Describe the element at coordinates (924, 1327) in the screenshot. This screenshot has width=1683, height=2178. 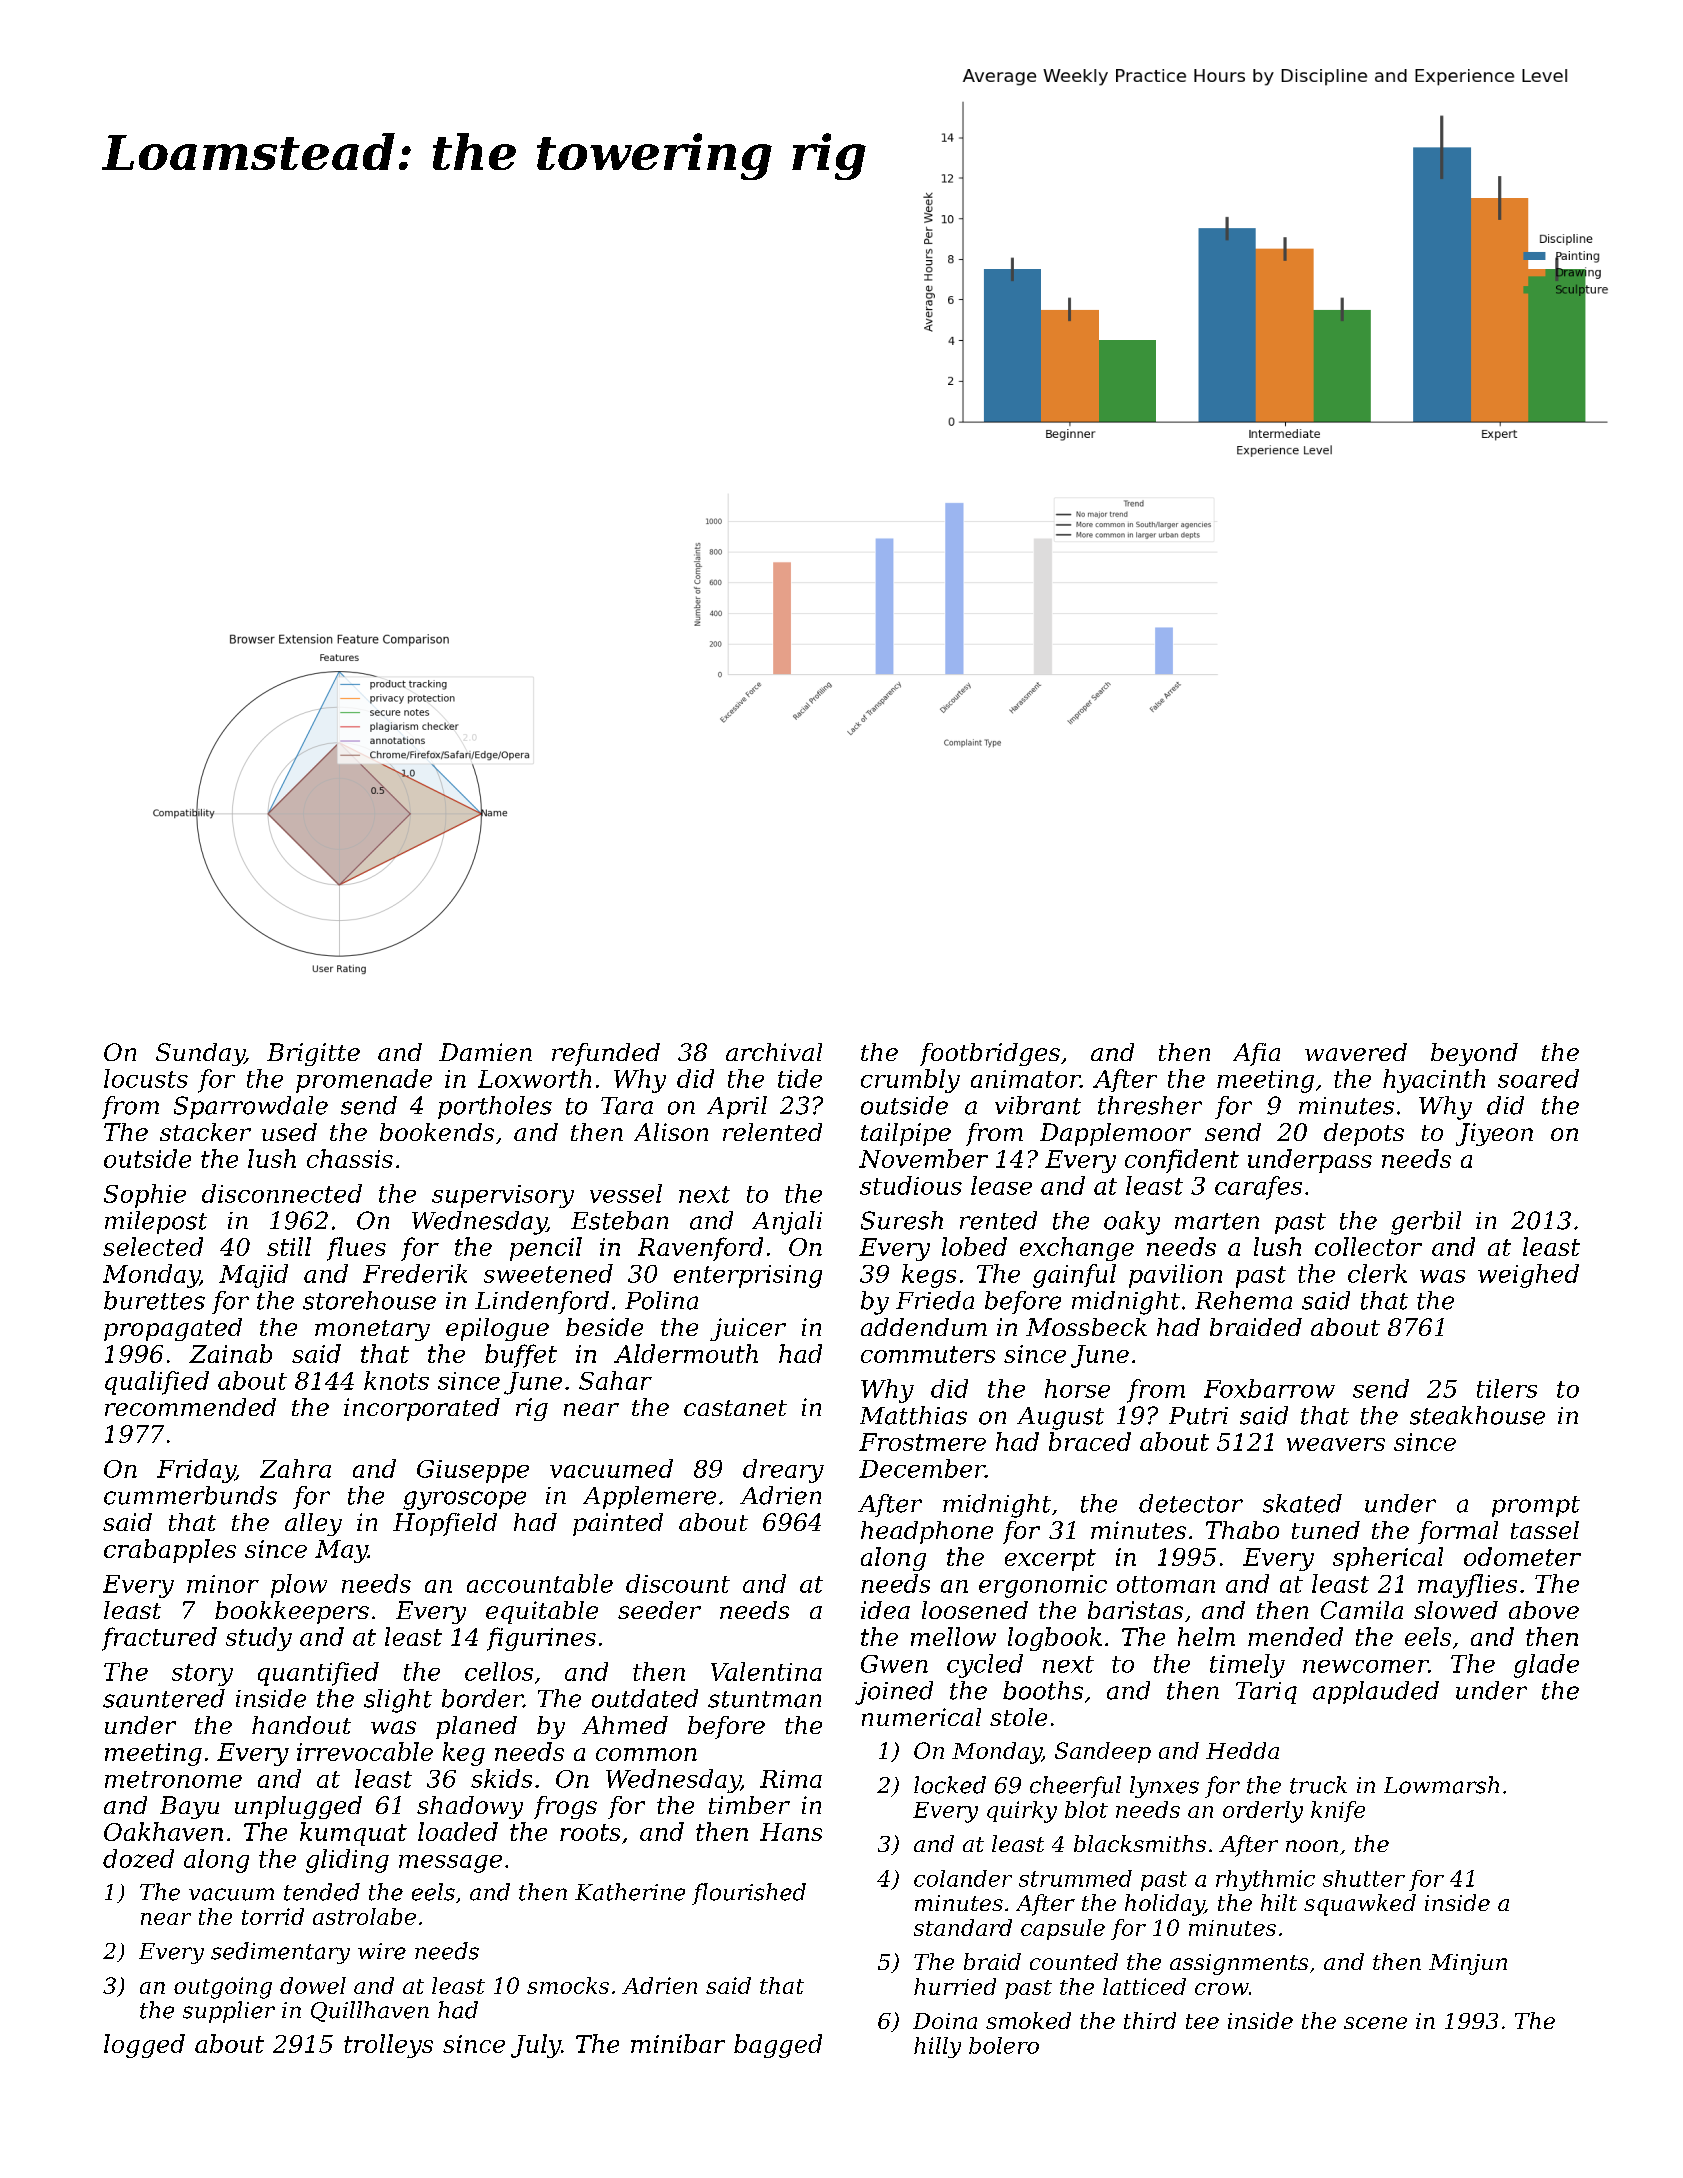
I see `addendum` at that location.
